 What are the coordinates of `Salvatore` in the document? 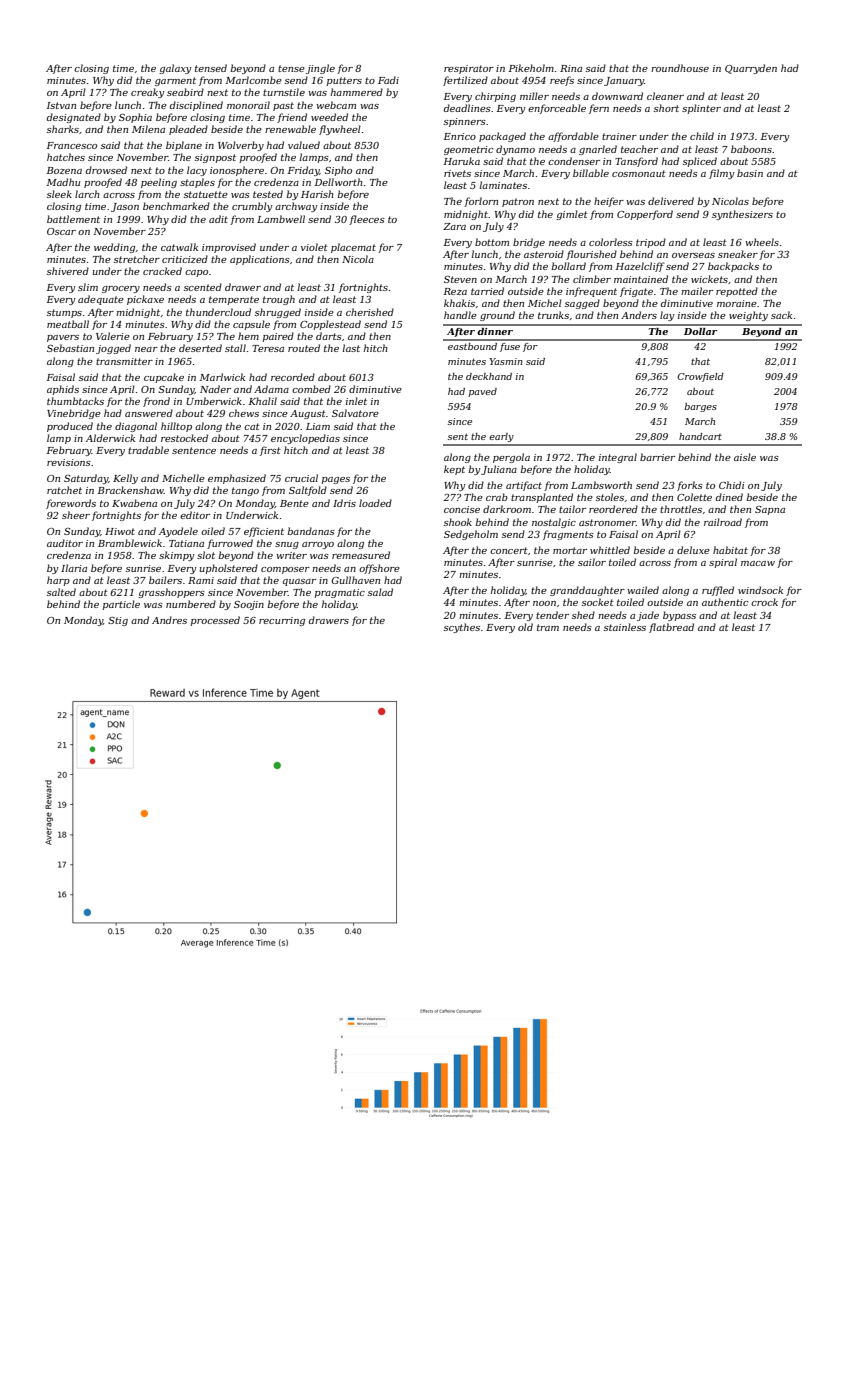 It's located at (355, 413).
